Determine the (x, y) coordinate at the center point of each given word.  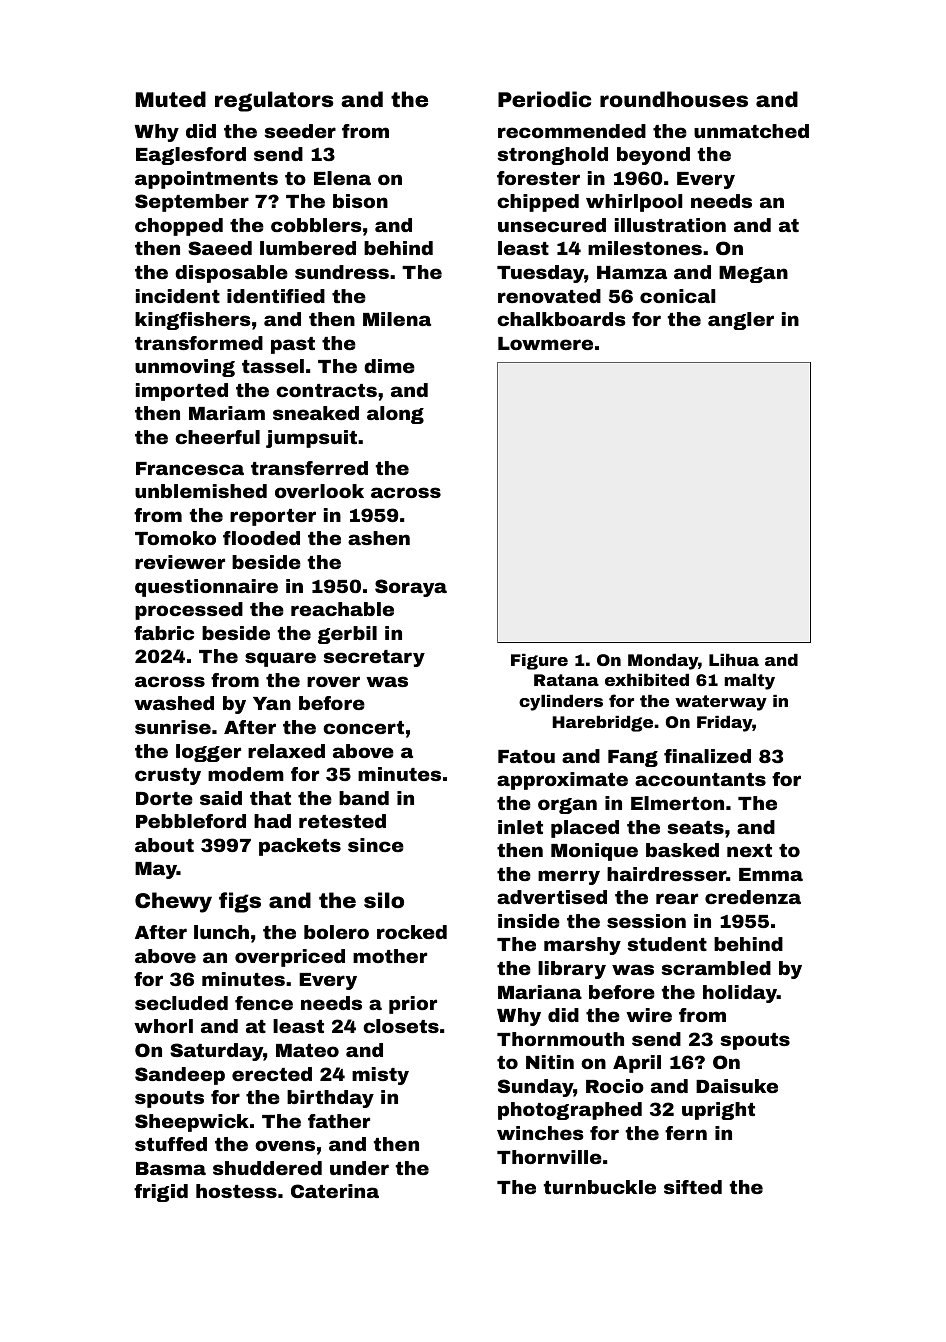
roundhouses (674, 99)
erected (272, 1074)
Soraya (411, 588)
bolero (336, 932)
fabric (164, 633)
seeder (300, 131)
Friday (725, 724)
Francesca (190, 468)
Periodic (544, 99)
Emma (771, 874)
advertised (552, 897)
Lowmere (545, 343)
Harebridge (602, 724)
